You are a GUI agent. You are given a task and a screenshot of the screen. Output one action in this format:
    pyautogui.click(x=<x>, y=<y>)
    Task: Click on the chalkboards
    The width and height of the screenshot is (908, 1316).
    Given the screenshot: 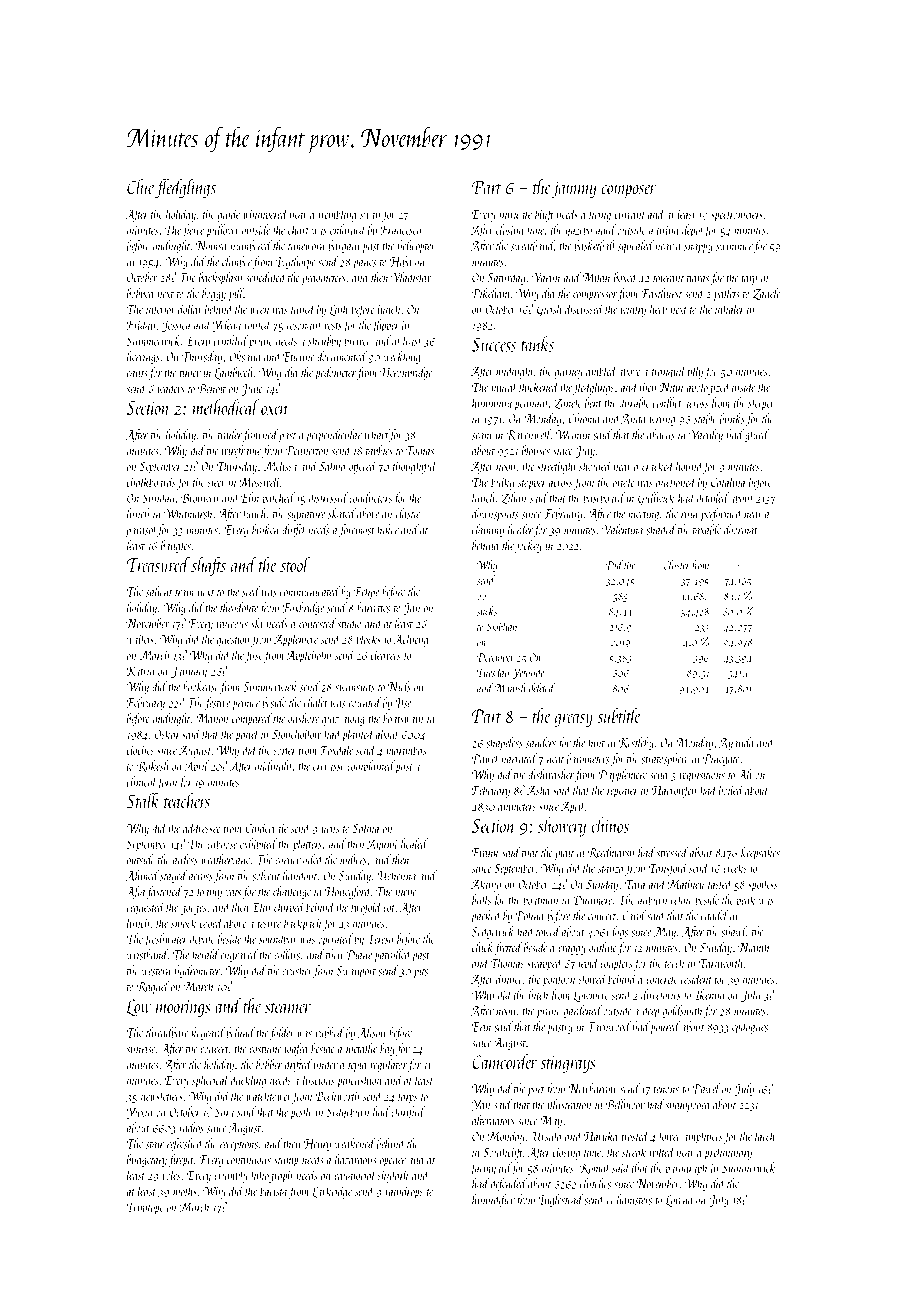 What is the action you would take?
    pyautogui.click(x=151, y=481)
